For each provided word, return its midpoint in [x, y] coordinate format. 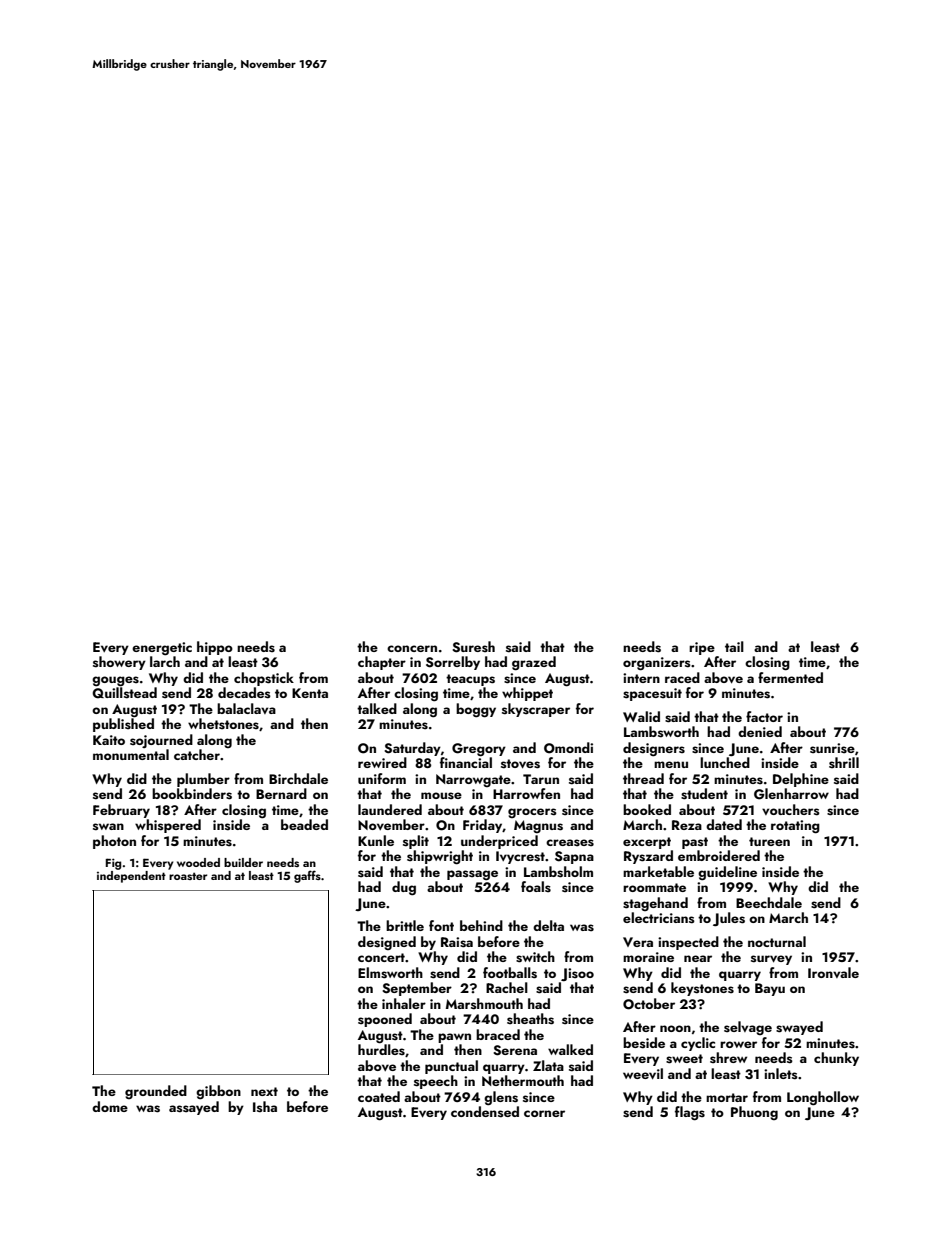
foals [536, 887]
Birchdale [298, 778]
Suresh [473, 647]
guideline [727, 873]
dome [110, 1106]
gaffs [307, 876]
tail [734, 646]
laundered [390, 809]
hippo [215, 648]
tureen [769, 841]
